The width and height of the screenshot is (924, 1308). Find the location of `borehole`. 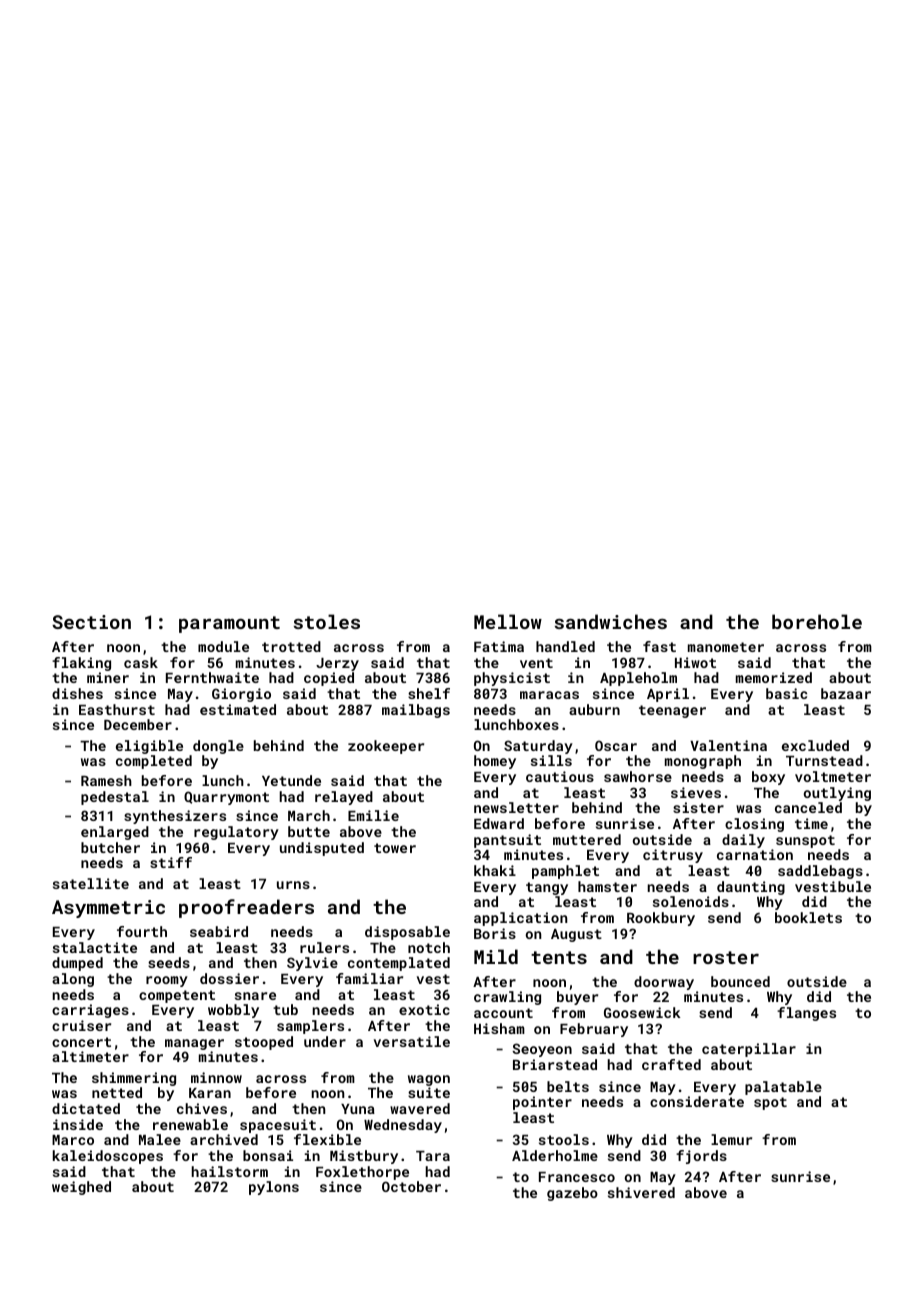

borehole is located at coordinates (817, 621).
